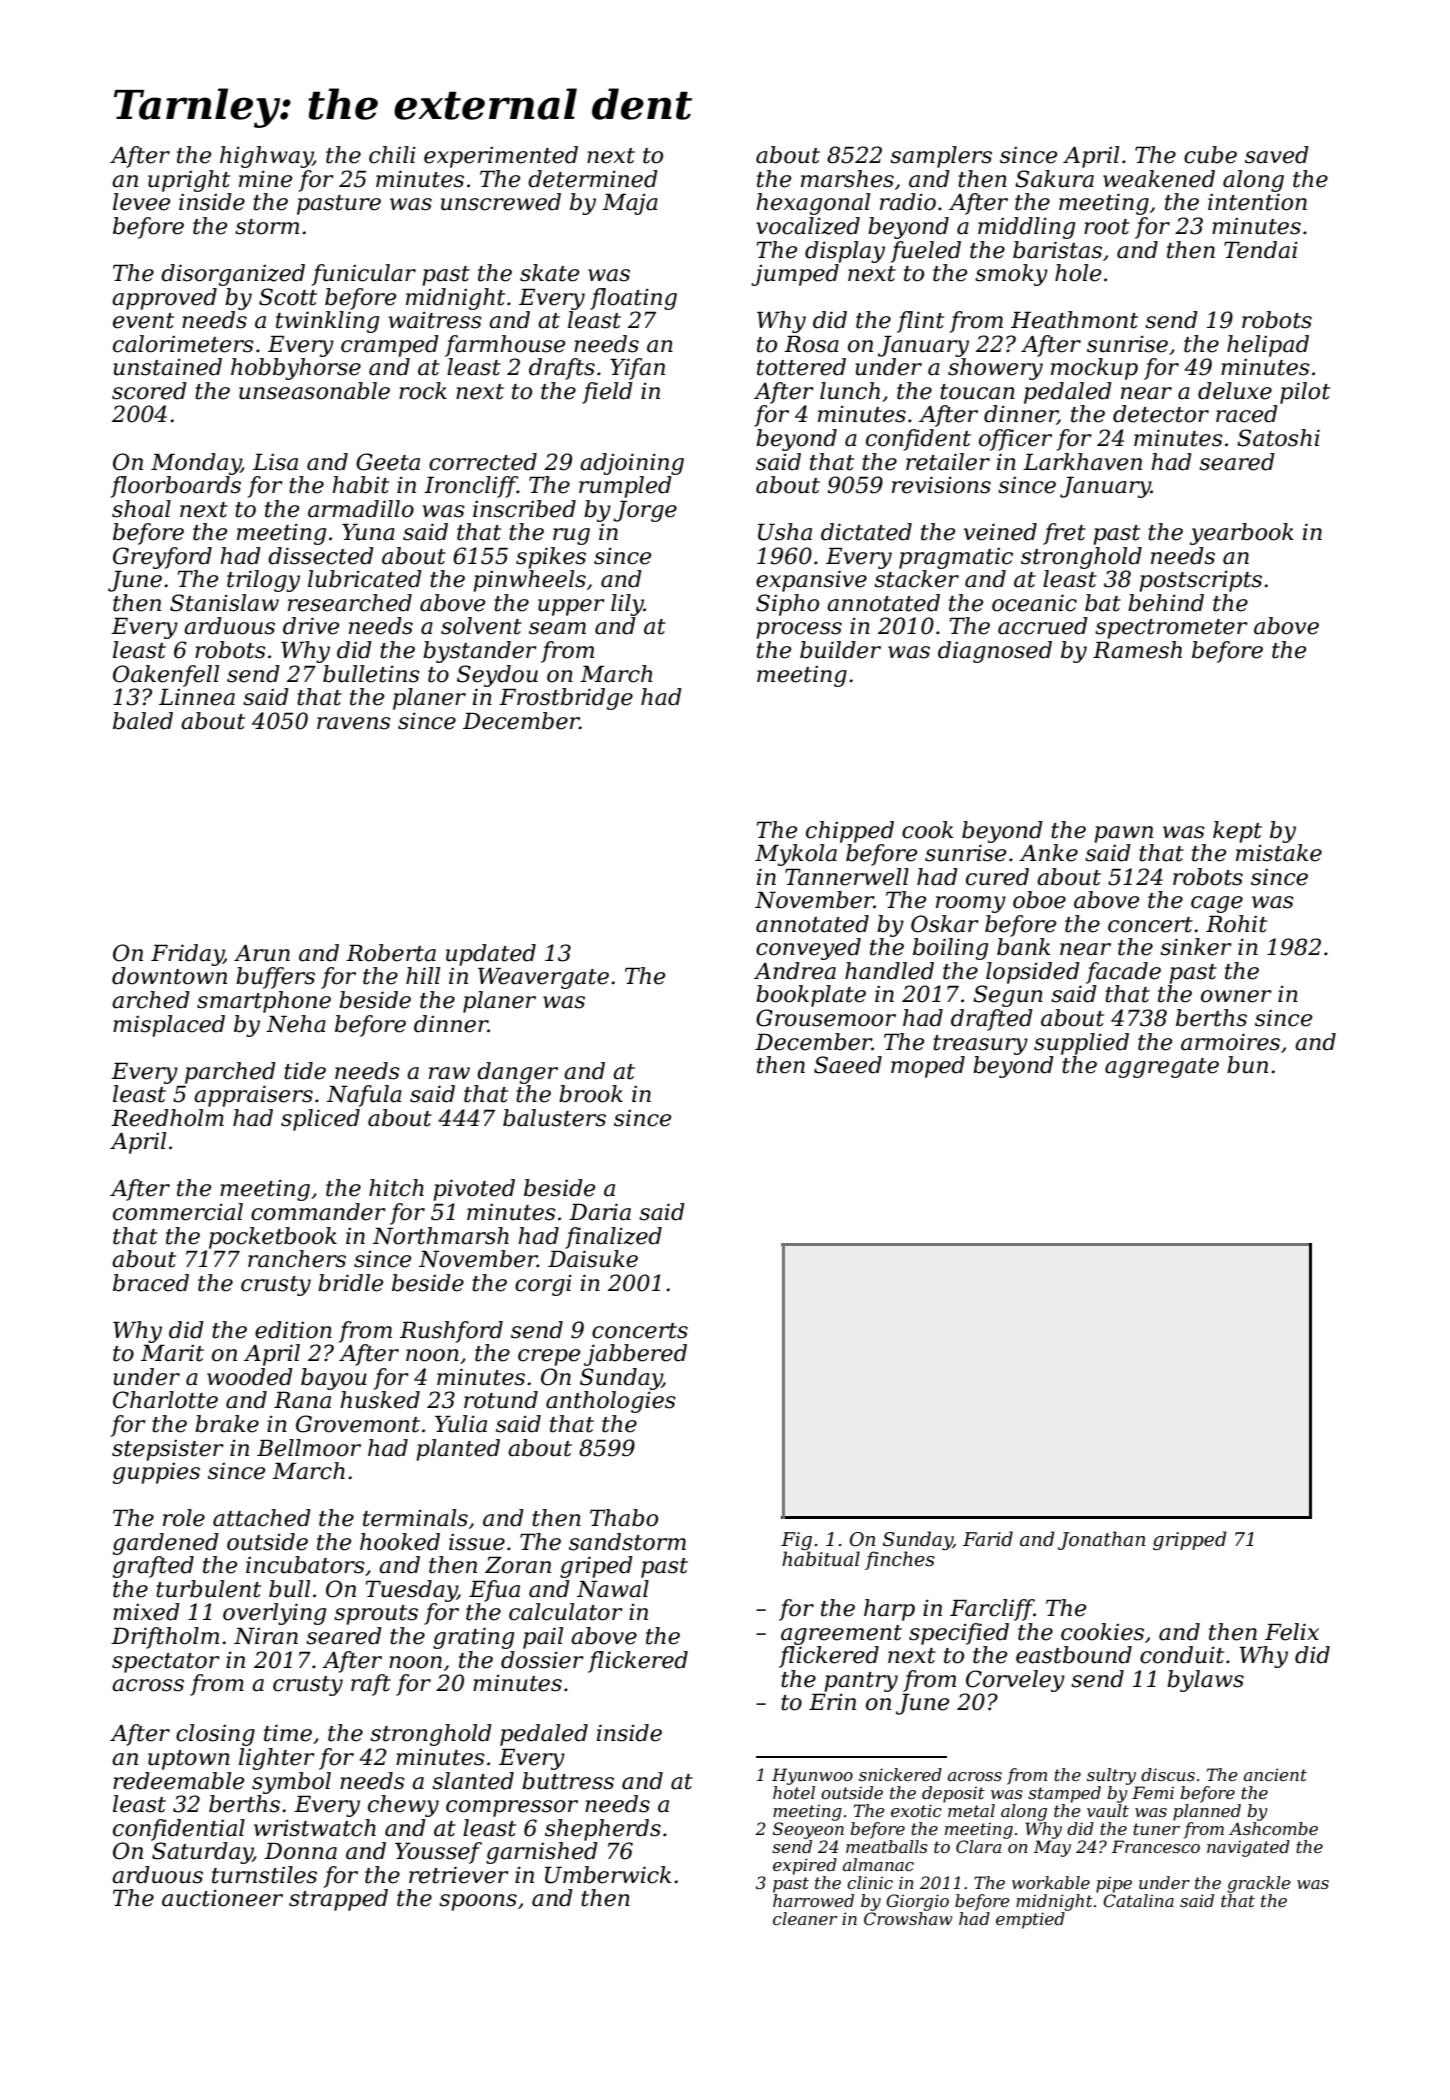 This document has width=1450, height=2100. Describe the element at coordinates (1159, 179) in the document. I see `weakened` at that location.
